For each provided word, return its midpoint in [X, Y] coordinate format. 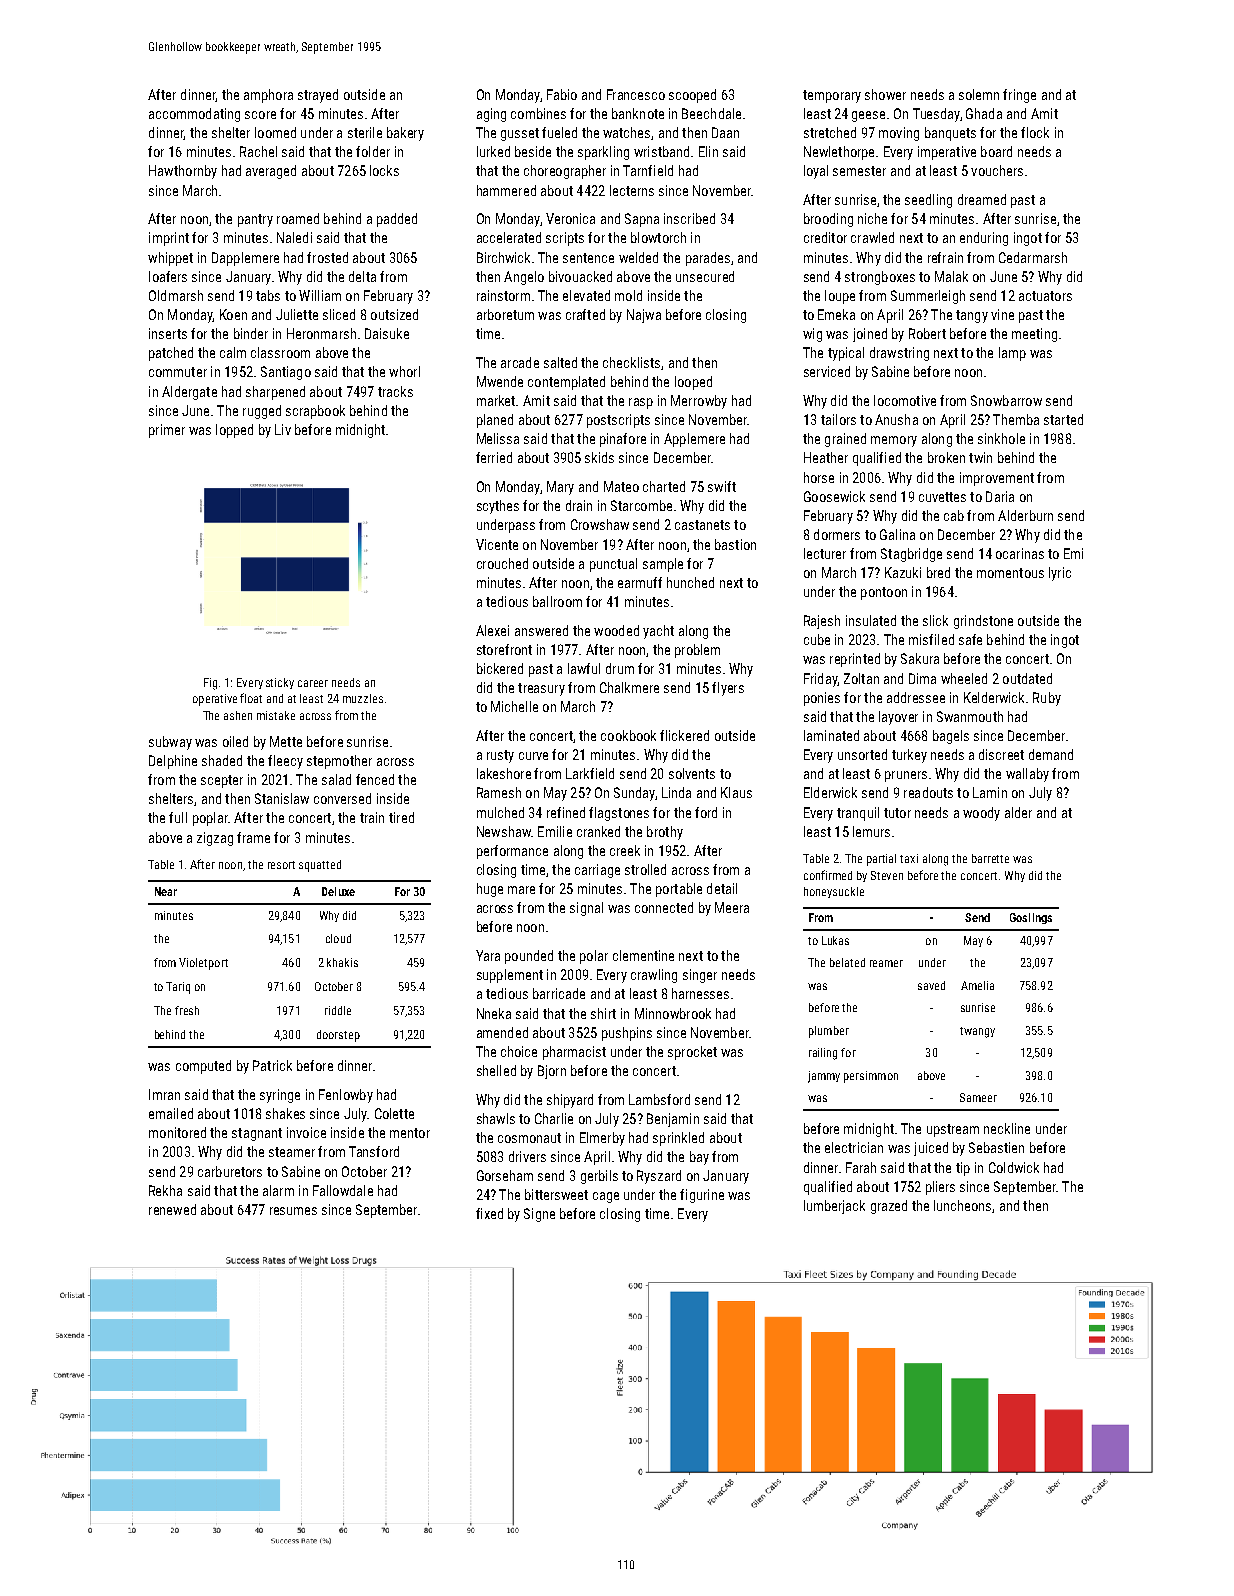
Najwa [644, 316]
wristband [661, 151]
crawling [654, 976]
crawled [872, 237]
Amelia [977, 985]
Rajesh [822, 622]
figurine [702, 1196]
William [320, 295]
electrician [854, 1147]
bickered [500, 668]
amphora [268, 96]
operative [215, 700]
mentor [410, 1133]
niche [872, 218]
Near [166, 891]
